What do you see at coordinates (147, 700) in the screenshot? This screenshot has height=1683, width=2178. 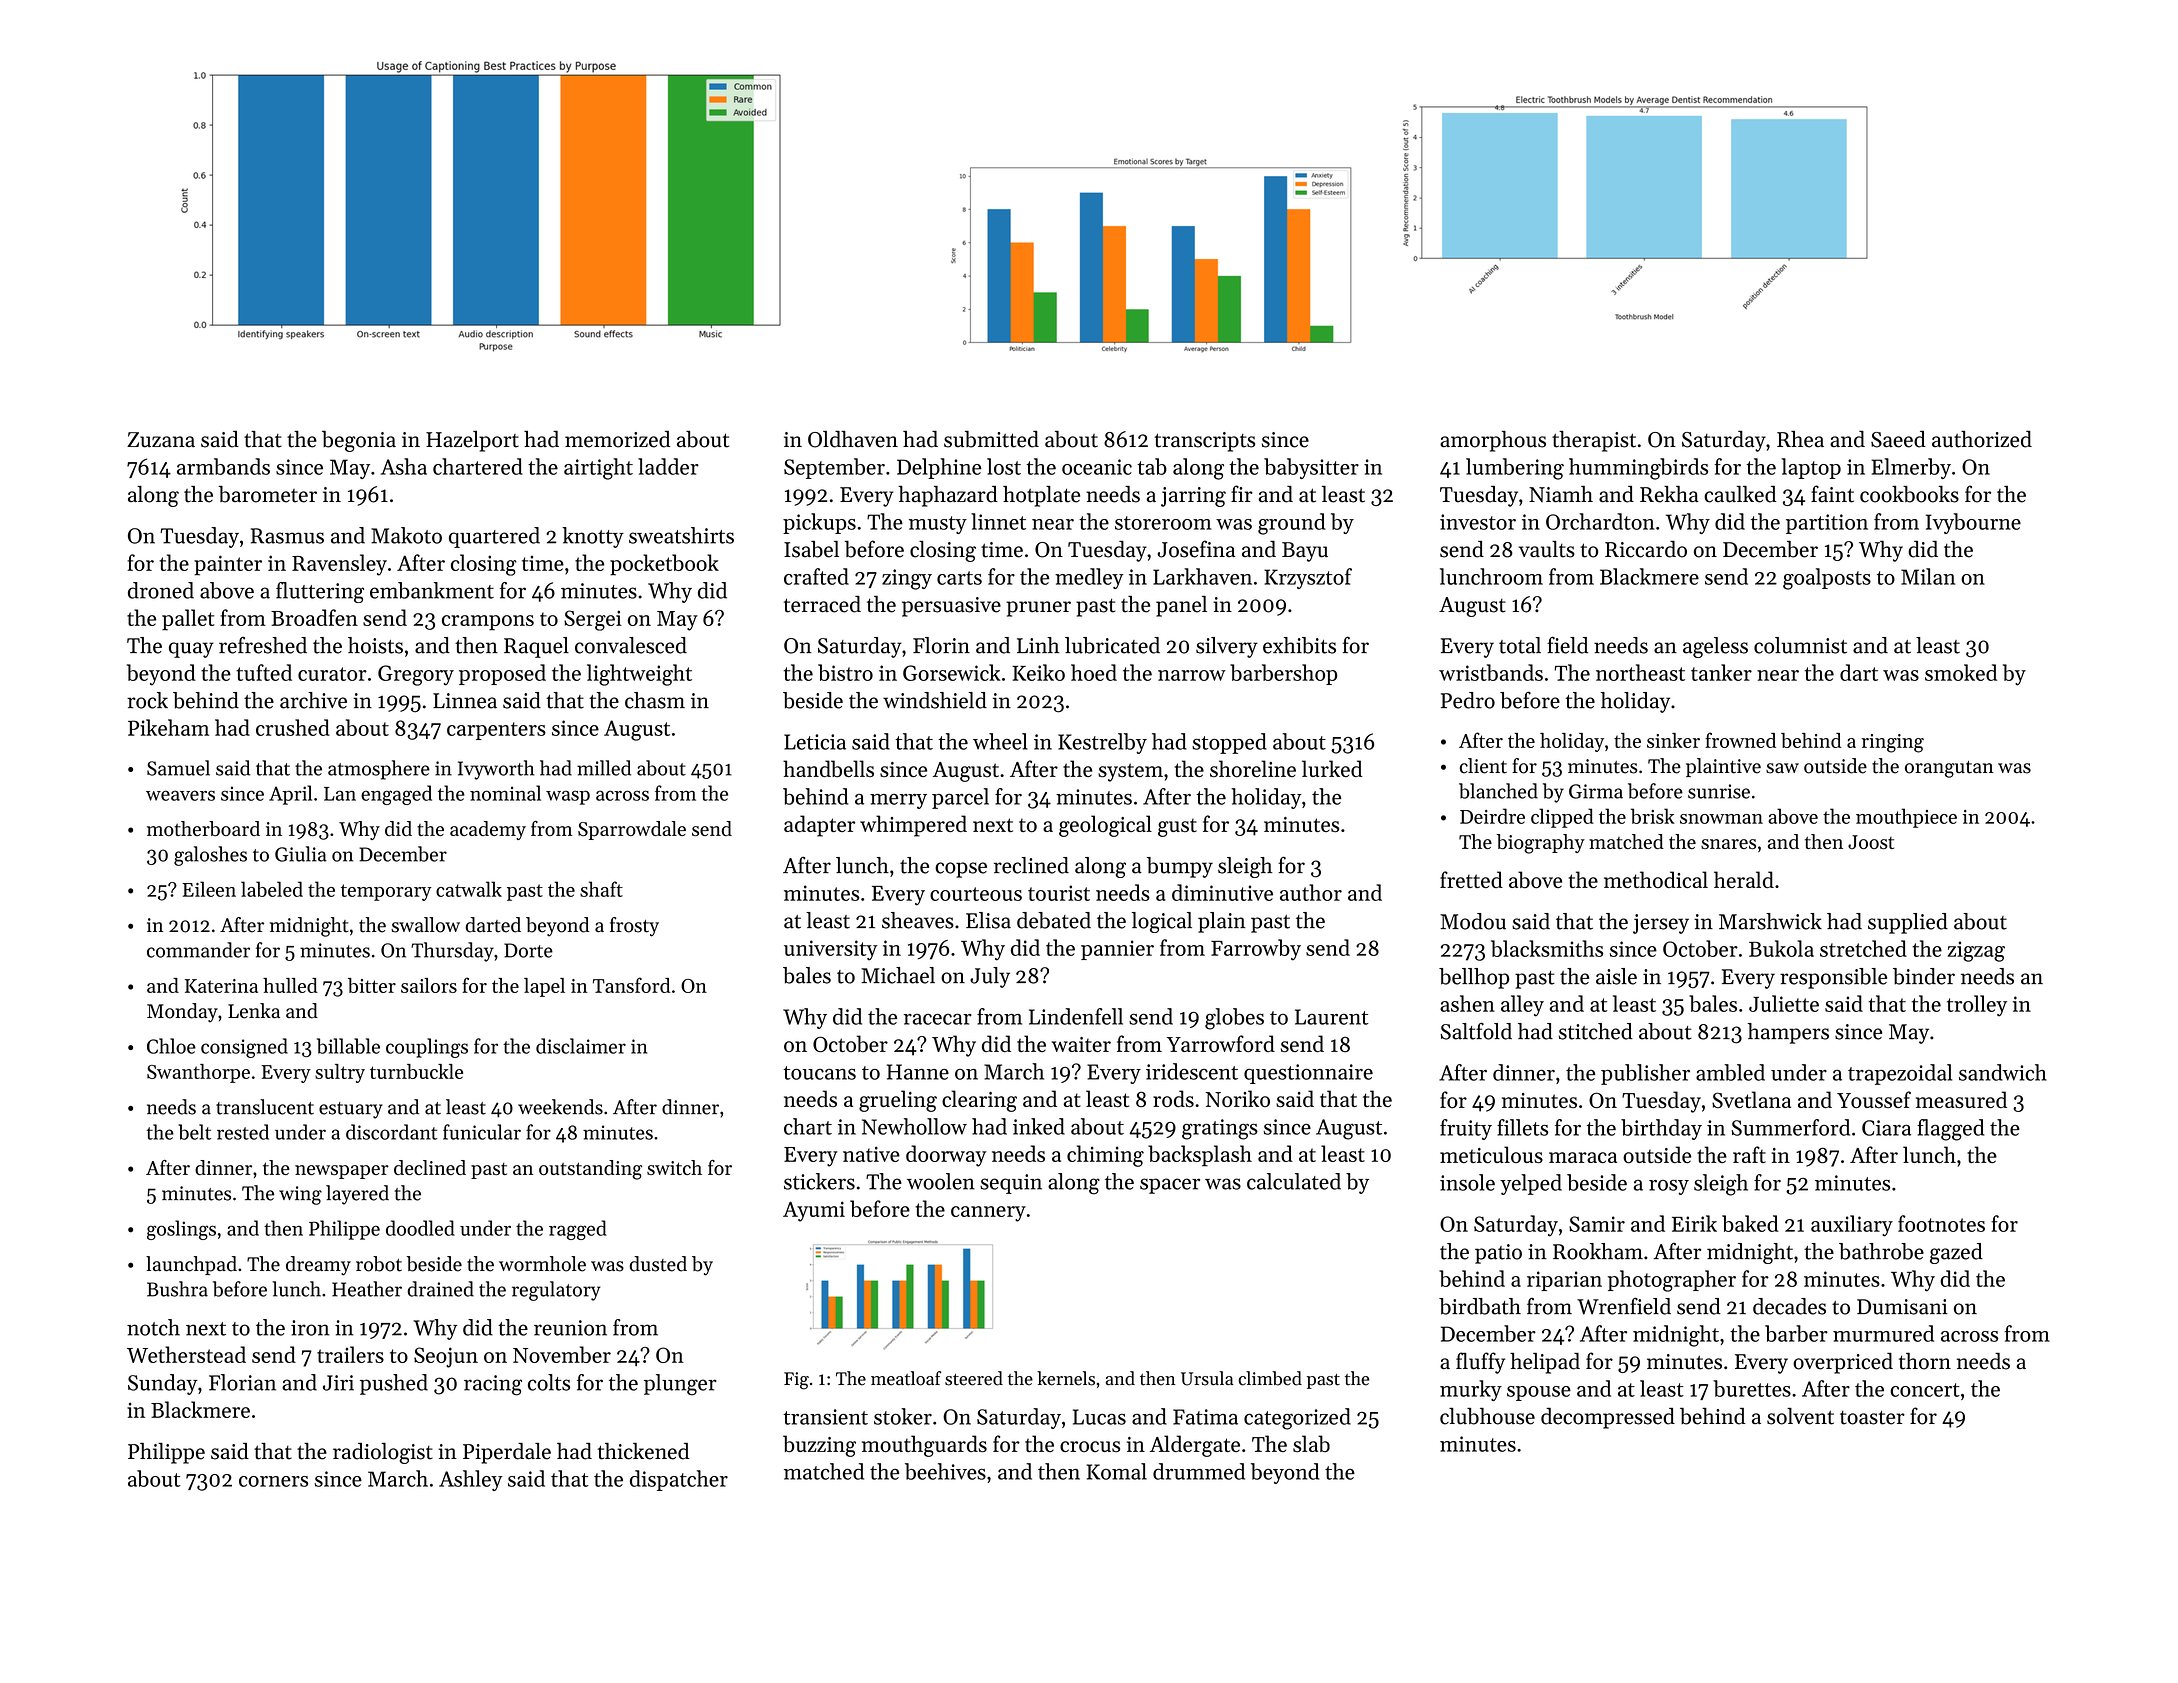 I see `rock` at bounding box center [147, 700].
